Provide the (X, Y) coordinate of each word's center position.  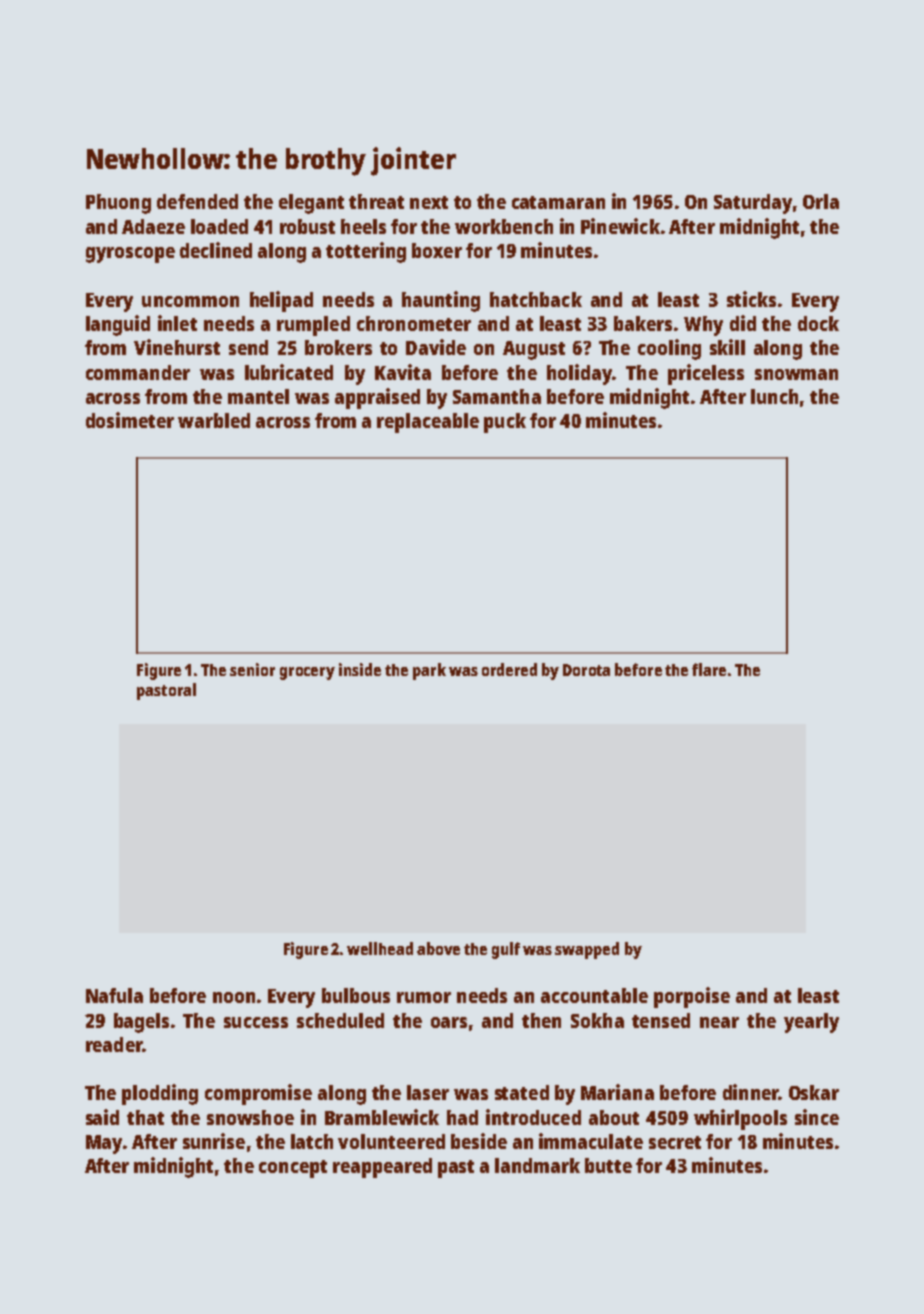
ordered (509, 669)
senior (252, 669)
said (102, 1117)
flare (709, 669)
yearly (811, 1023)
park (429, 671)
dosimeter (130, 420)
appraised (377, 398)
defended (197, 201)
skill (727, 347)
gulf (506, 950)
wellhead (380, 948)
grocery (307, 673)
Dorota (586, 670)
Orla (821, 201)
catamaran (558, 202)
